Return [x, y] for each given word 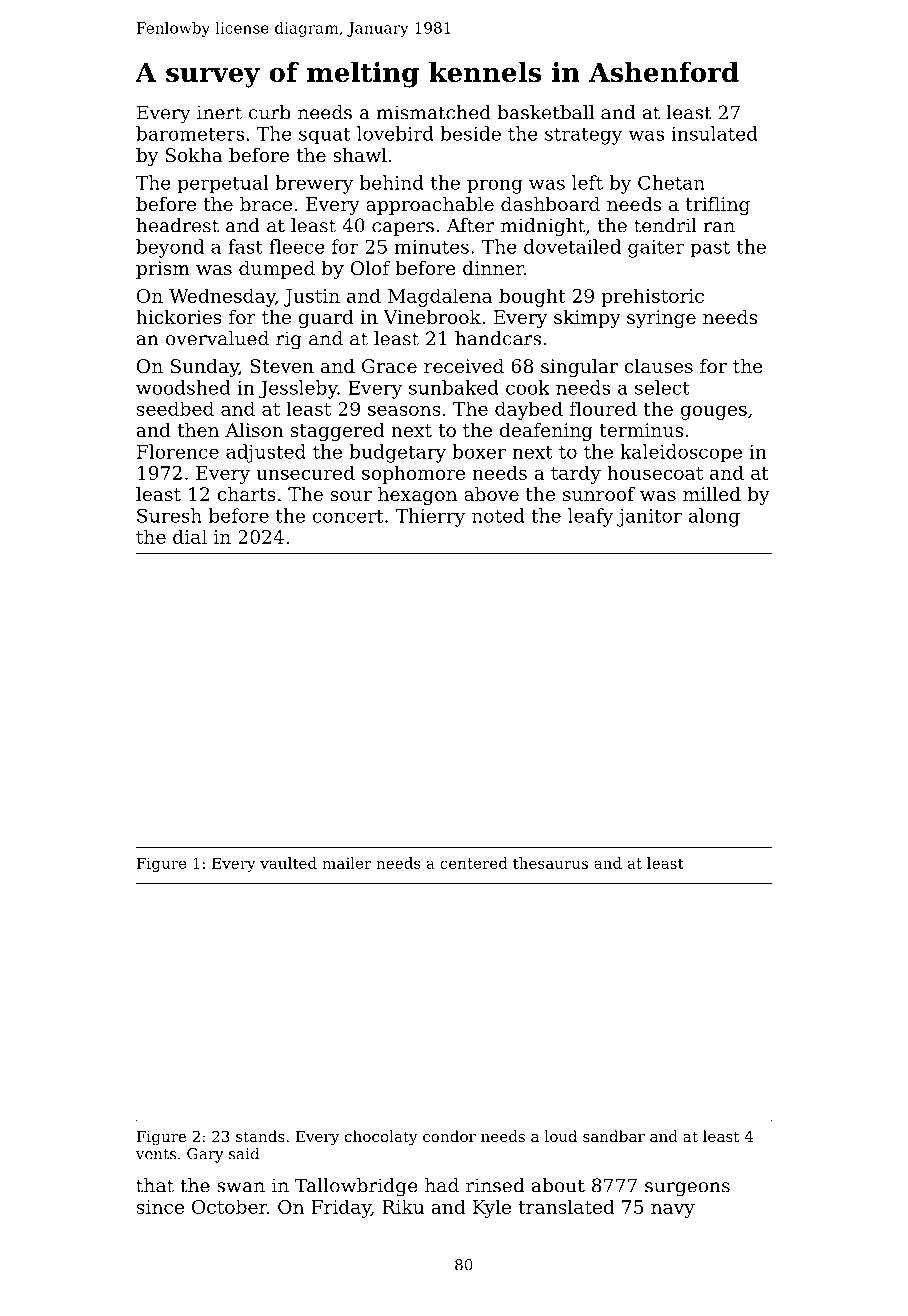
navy [673, 1211]
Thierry [430, 517]
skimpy [587, 319]
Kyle [492, 1208]
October [229, 1206]
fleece [297, 246]
